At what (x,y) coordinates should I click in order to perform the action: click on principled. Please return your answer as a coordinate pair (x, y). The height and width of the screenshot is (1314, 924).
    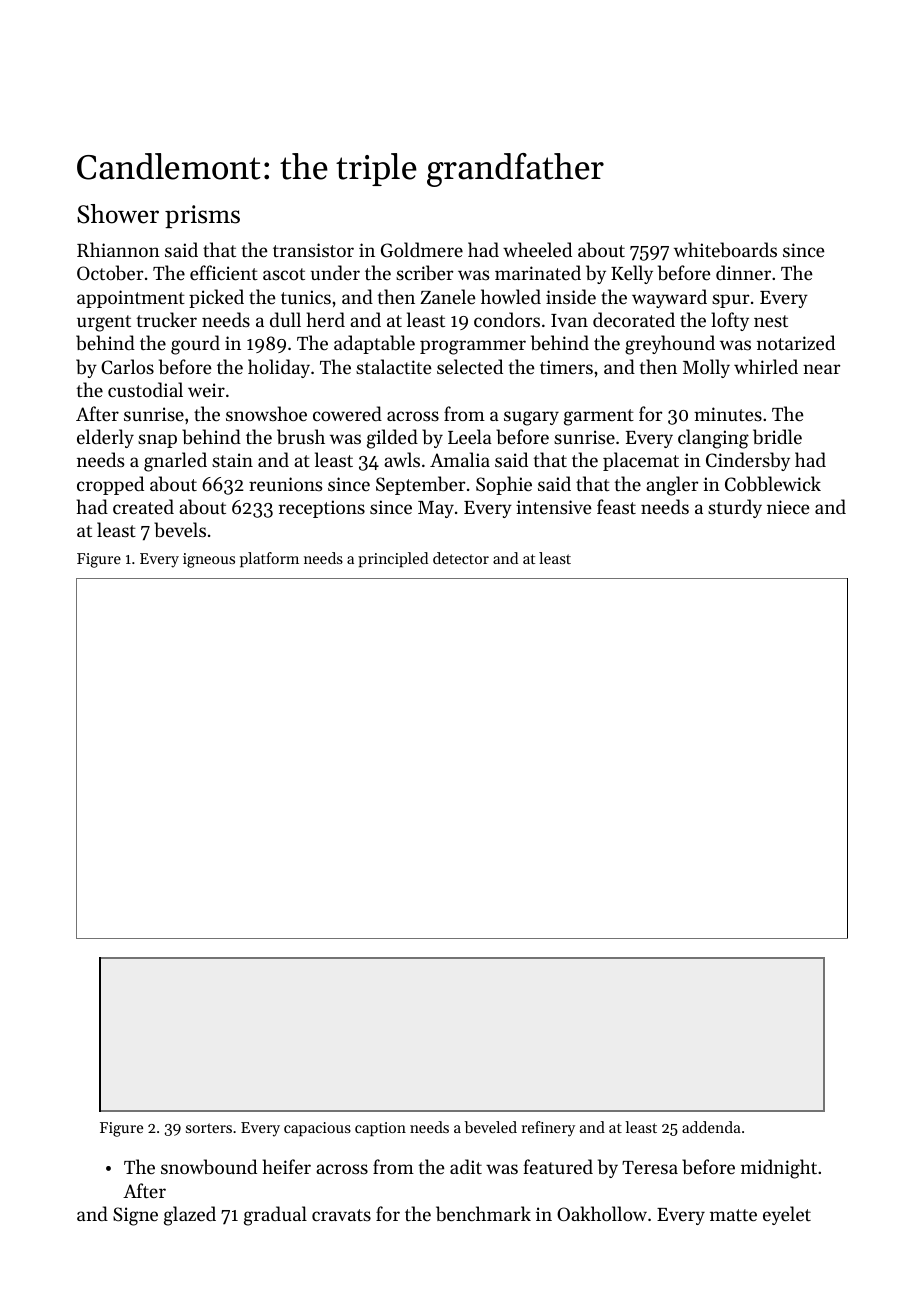
    Looking at the image, I should click on (393, 559).
